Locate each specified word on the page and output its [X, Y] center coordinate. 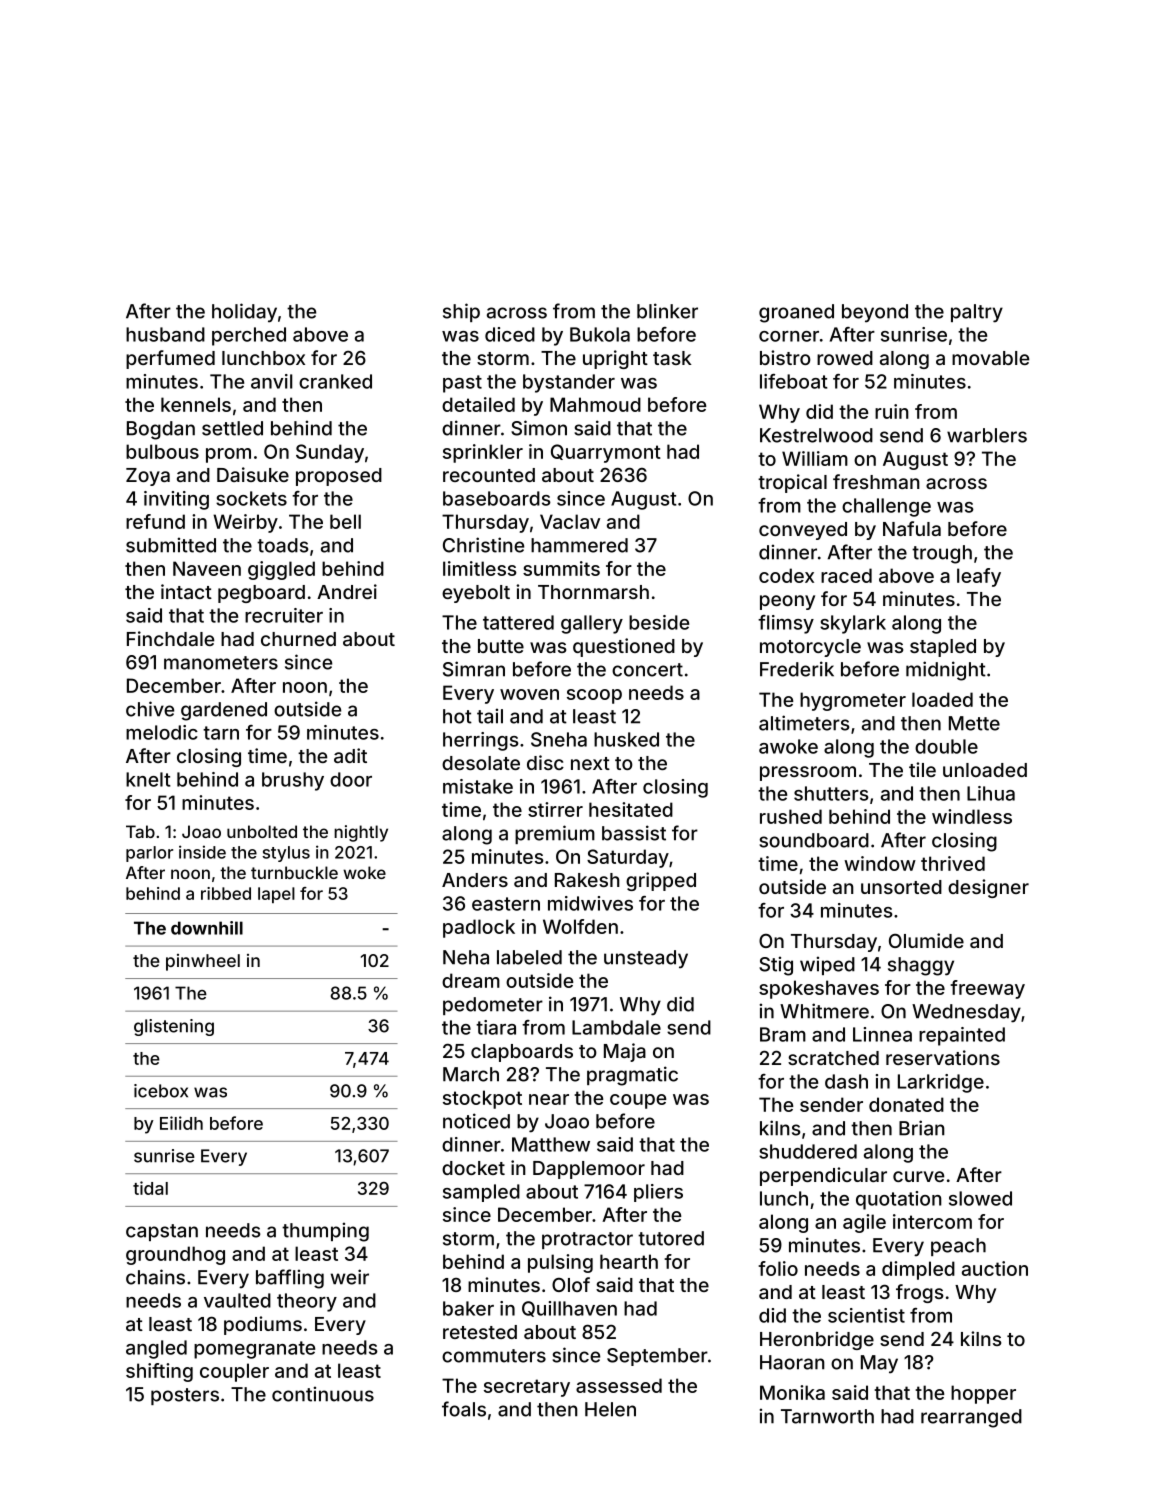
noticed [476, 1121]
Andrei [347, 591]
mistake [478, 786]
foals [464, 1409]
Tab [140, 831]
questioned [624, 647]
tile [922, 769]
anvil [271, 381]
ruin [892, 411]
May [879, 1364]
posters [185, 1396]
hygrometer [853, 701]
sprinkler [483, 453]
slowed [980, 1198]
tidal [150, 1188]
